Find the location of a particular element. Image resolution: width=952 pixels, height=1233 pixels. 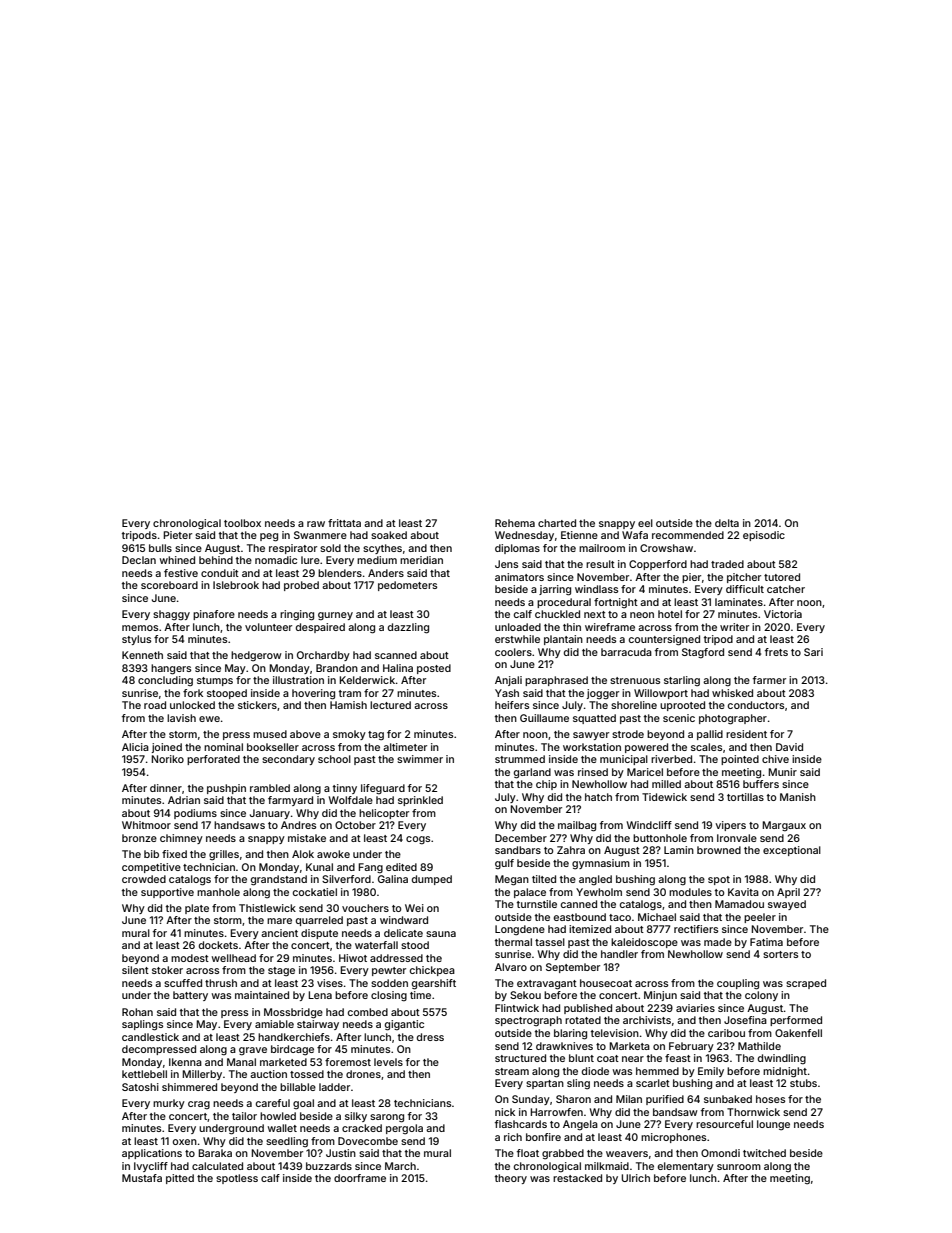

colony is located at coordinates (761, 996).
